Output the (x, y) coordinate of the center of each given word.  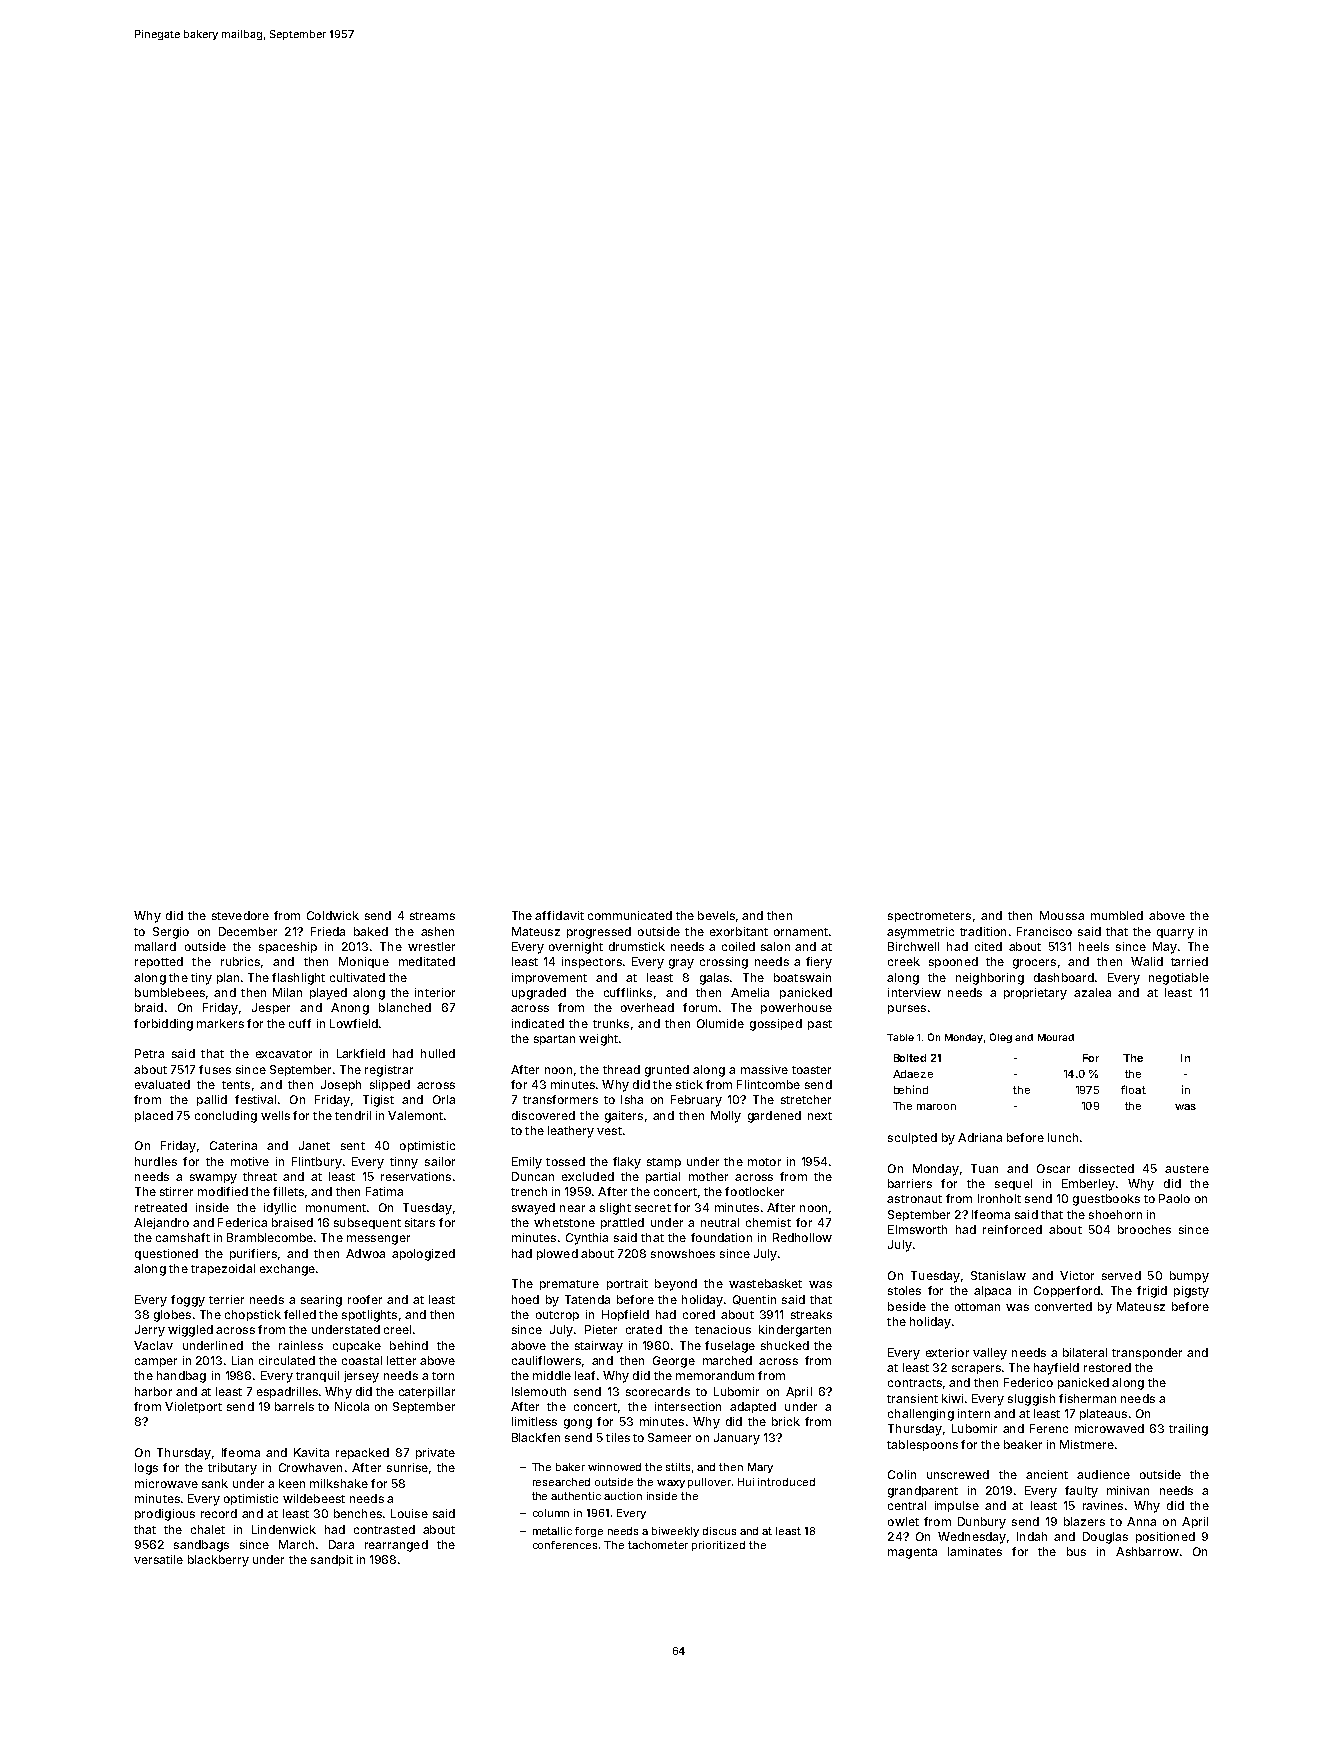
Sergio (171, 933)
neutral (720, 1222)
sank (215, 1483)
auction (623, 1496)
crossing (724, 963)
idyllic (280, 1209)
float (1133, 1089)
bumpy (1189, 1277)
